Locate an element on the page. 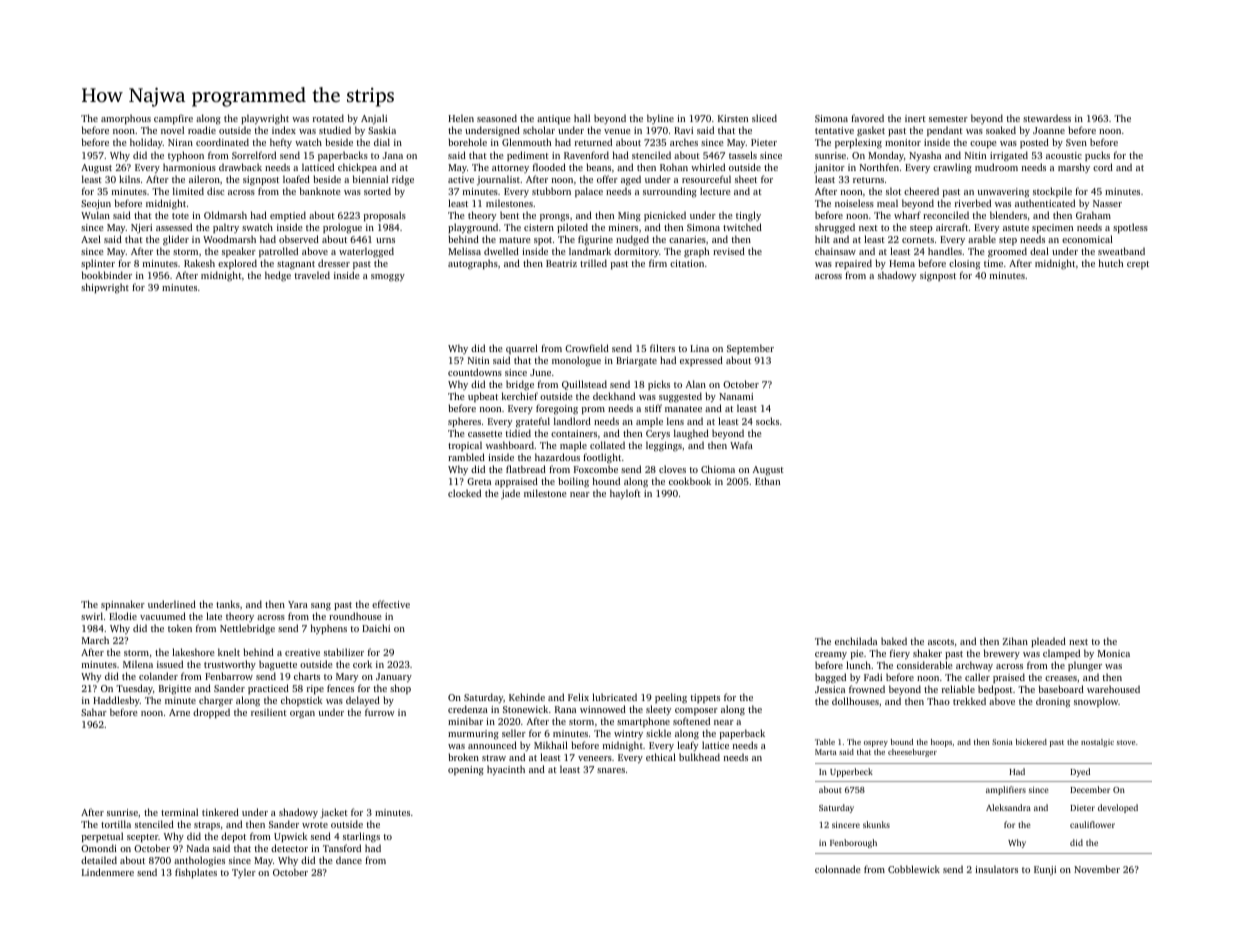 Image resolution: width=1233 pixels, height=952 pixels. Tyler is located at coordinates (244, 873).
